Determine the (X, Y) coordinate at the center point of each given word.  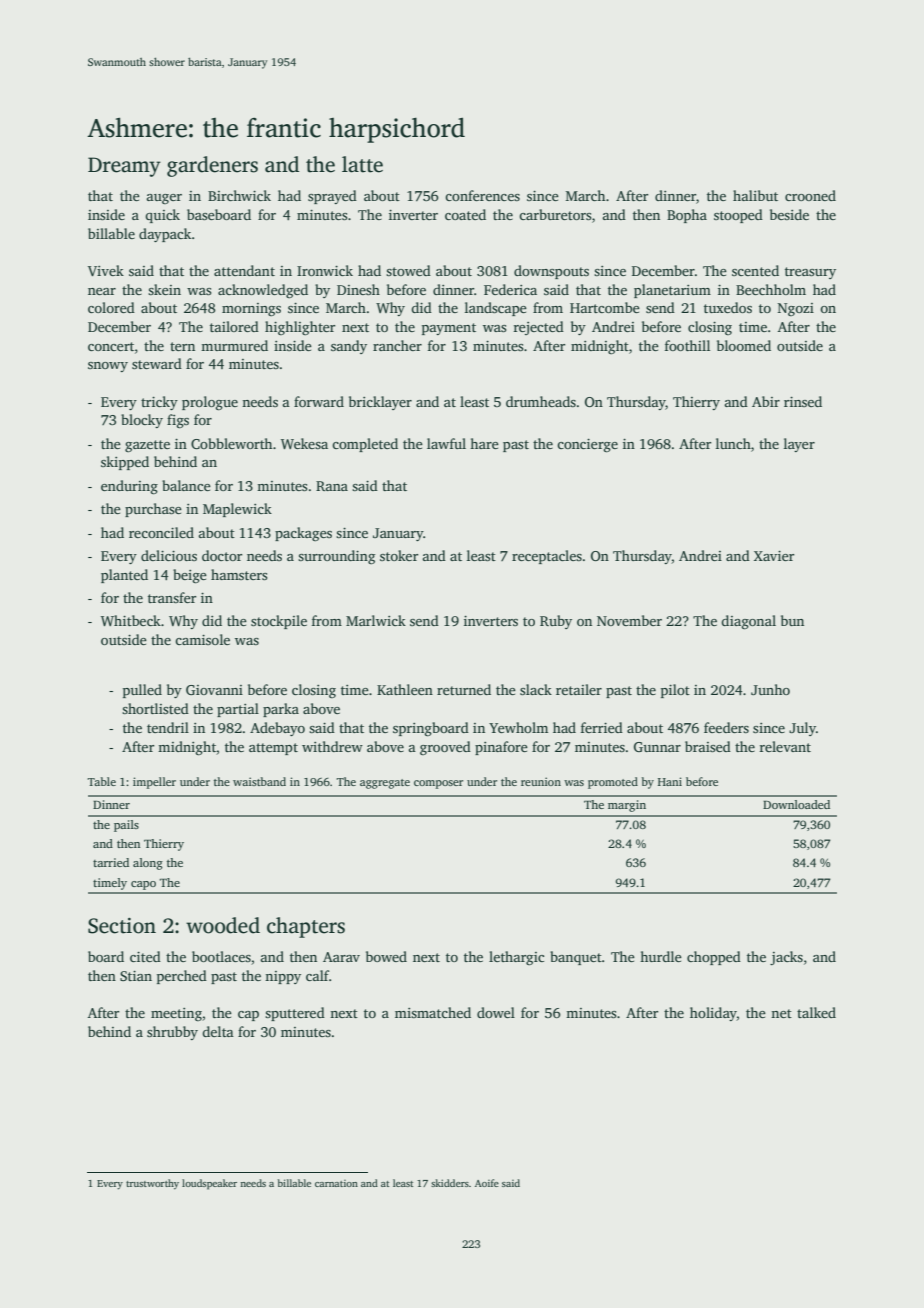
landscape (496, 309)
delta (218, 1031)
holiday (713, 1014)
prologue (210, 403)
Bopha (687, 216)
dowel (496, 1012)
